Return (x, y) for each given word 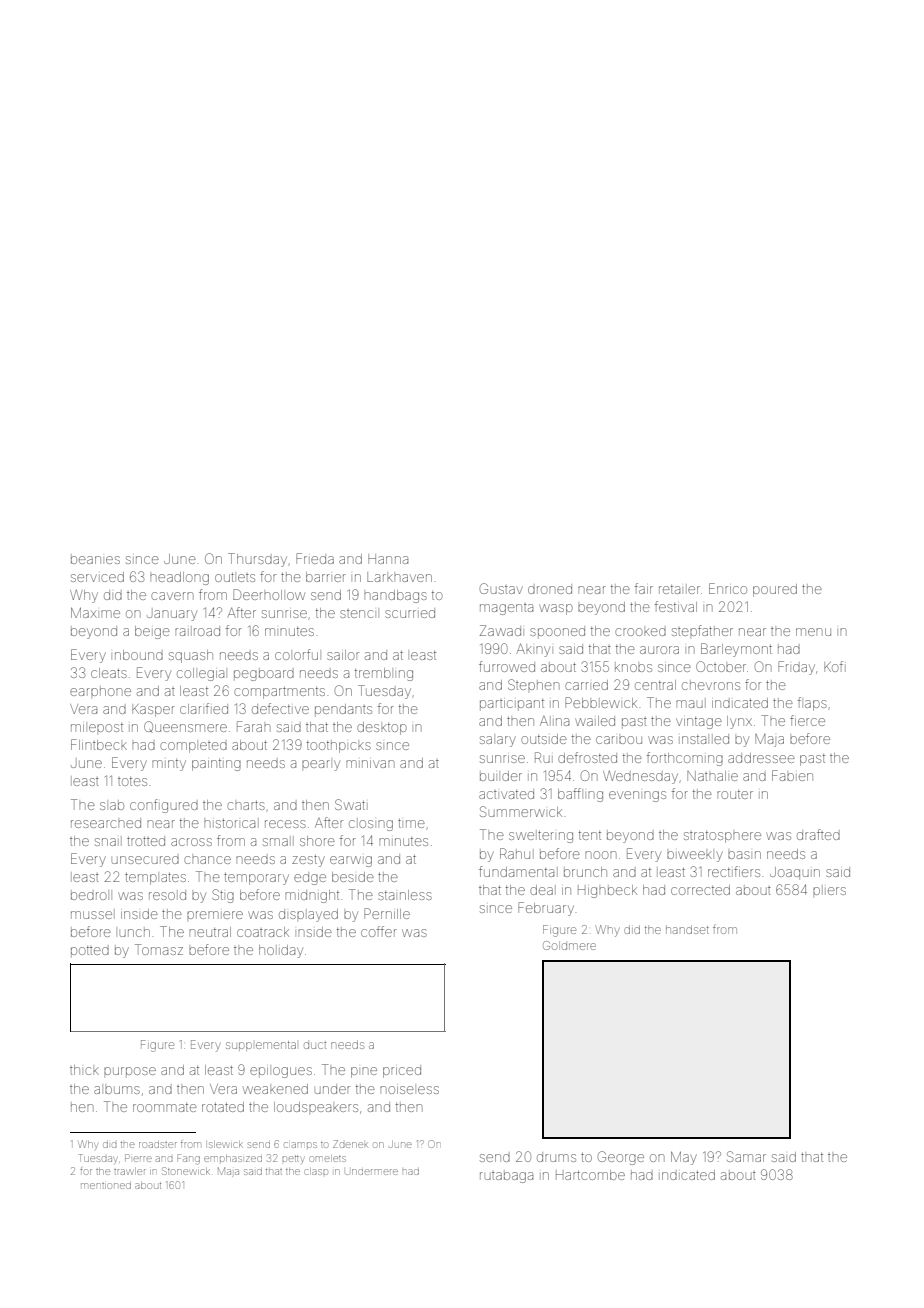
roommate (165, 1107)
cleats (109, 673)
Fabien (792, 775)
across (191, 842)
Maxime (95, 613)
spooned (557, 631)
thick (84, 1070)
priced (402, 1071)
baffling (580, 795)
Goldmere (569, 945)
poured (775, 590)
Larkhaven (399, 577)
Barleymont (736, 650)
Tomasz (159, 949)
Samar (746, 1156)
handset (687, 929)
